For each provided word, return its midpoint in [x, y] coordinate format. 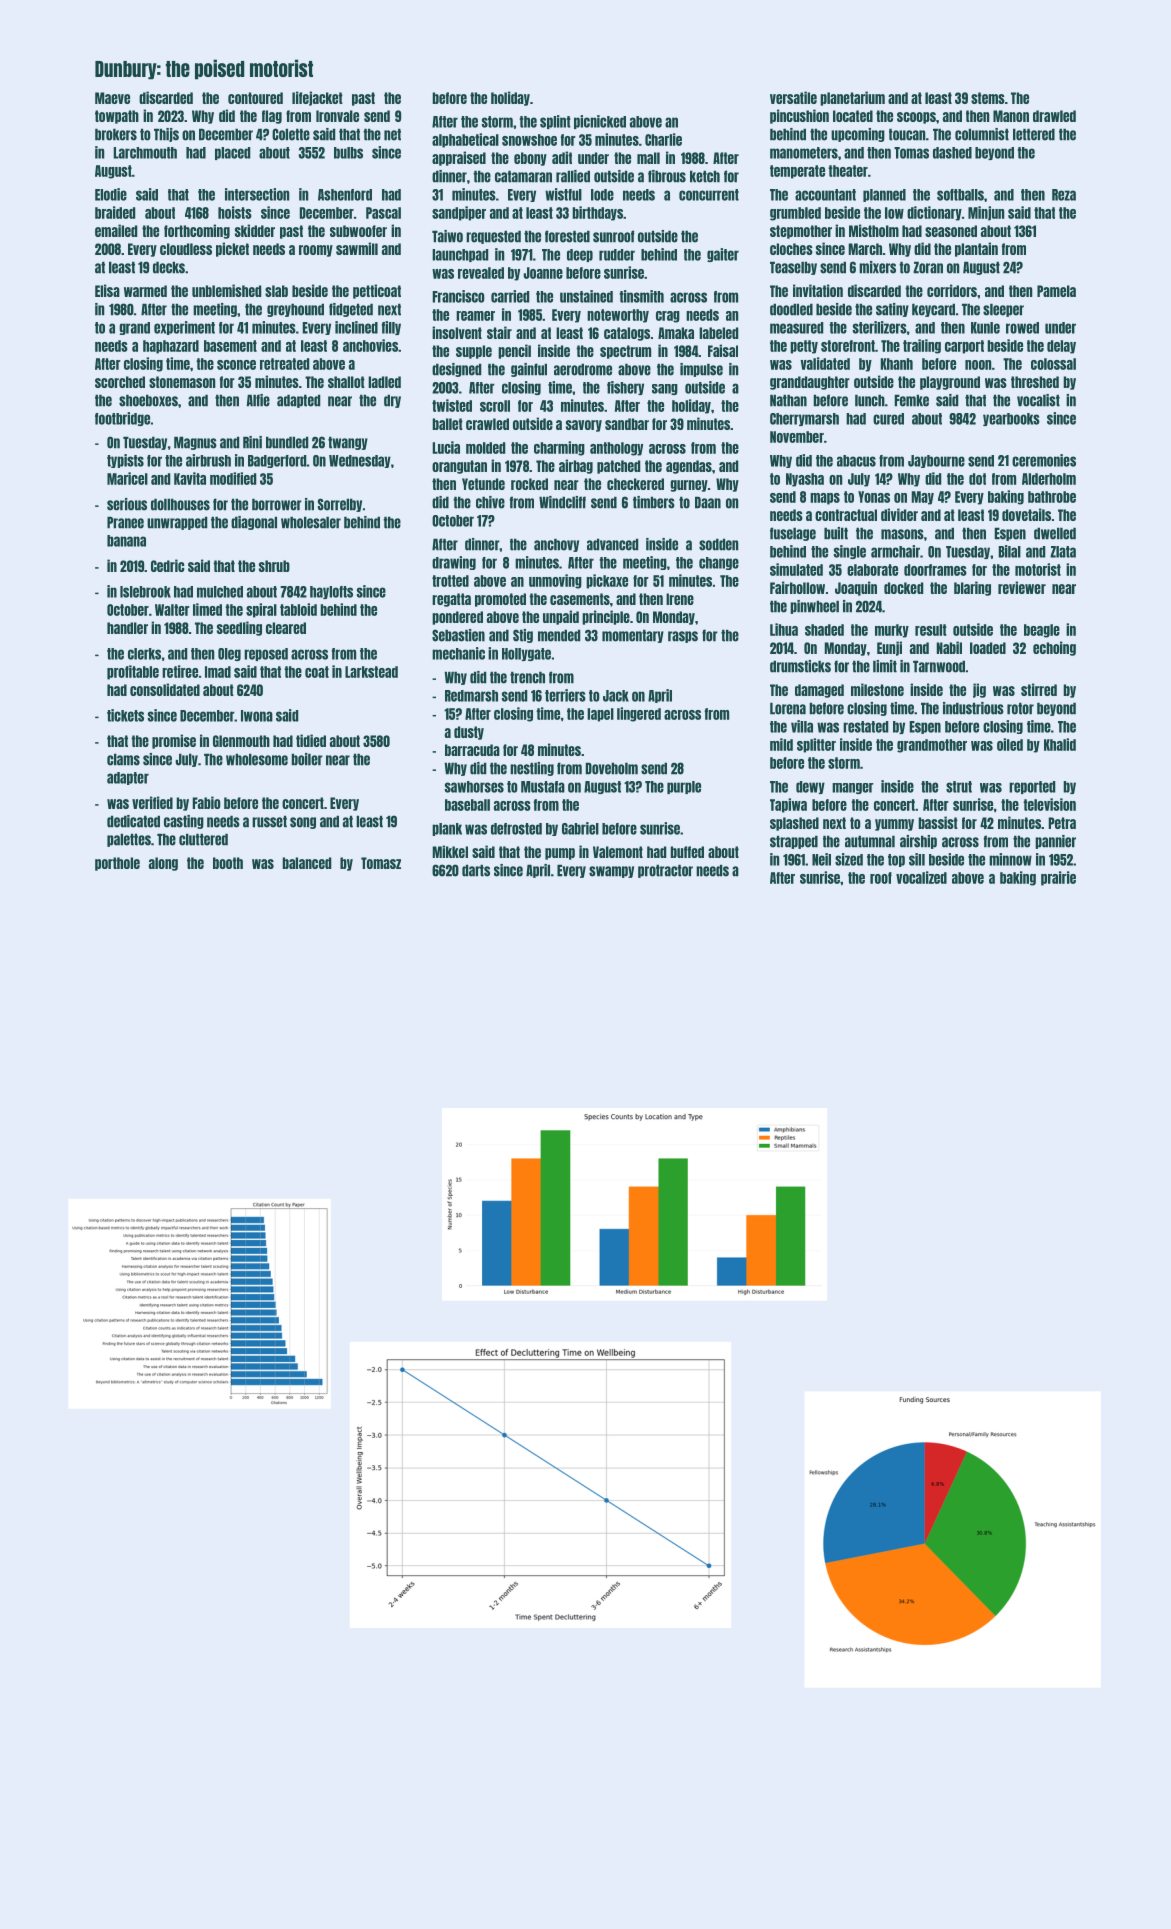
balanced [306, 863]
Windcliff [562, 502]
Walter [172, 610]
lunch [870, 400]
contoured [255, 98]
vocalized [921, 877]
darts [476, 870]
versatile [793, 97]
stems [988, 98]
